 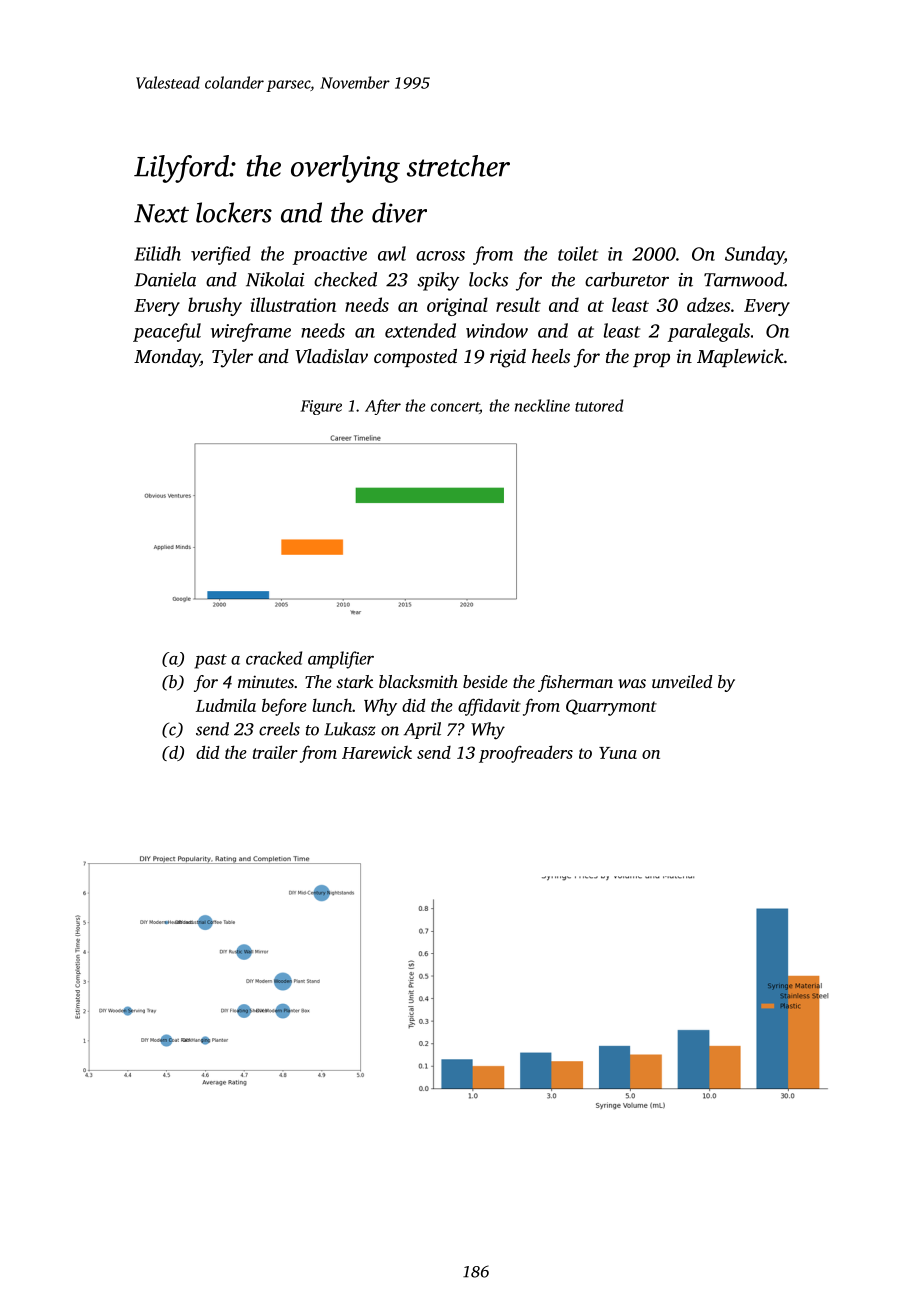 I want to click on tutored, so click(x=599, y=405).
